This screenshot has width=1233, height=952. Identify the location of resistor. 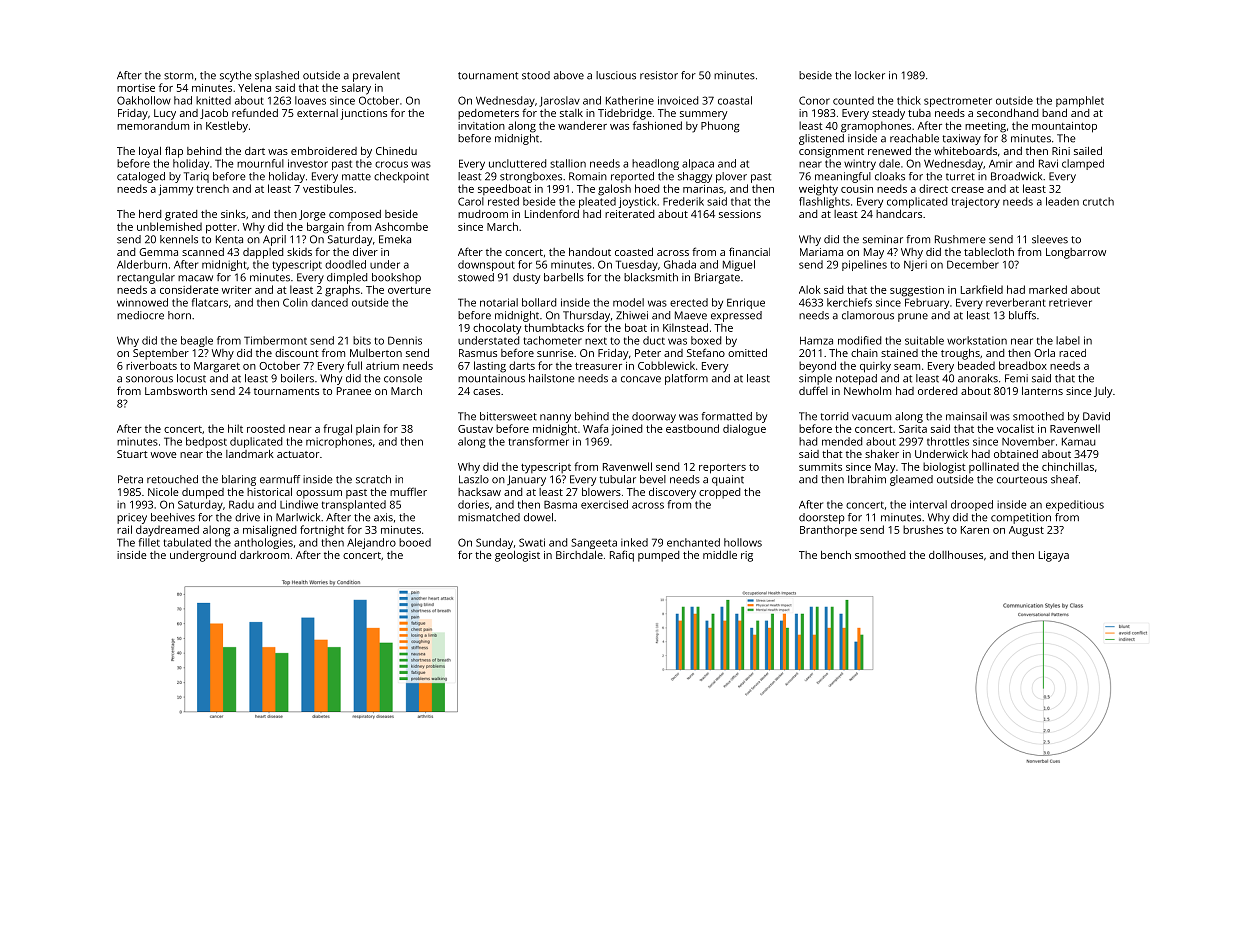
(659, 75).
